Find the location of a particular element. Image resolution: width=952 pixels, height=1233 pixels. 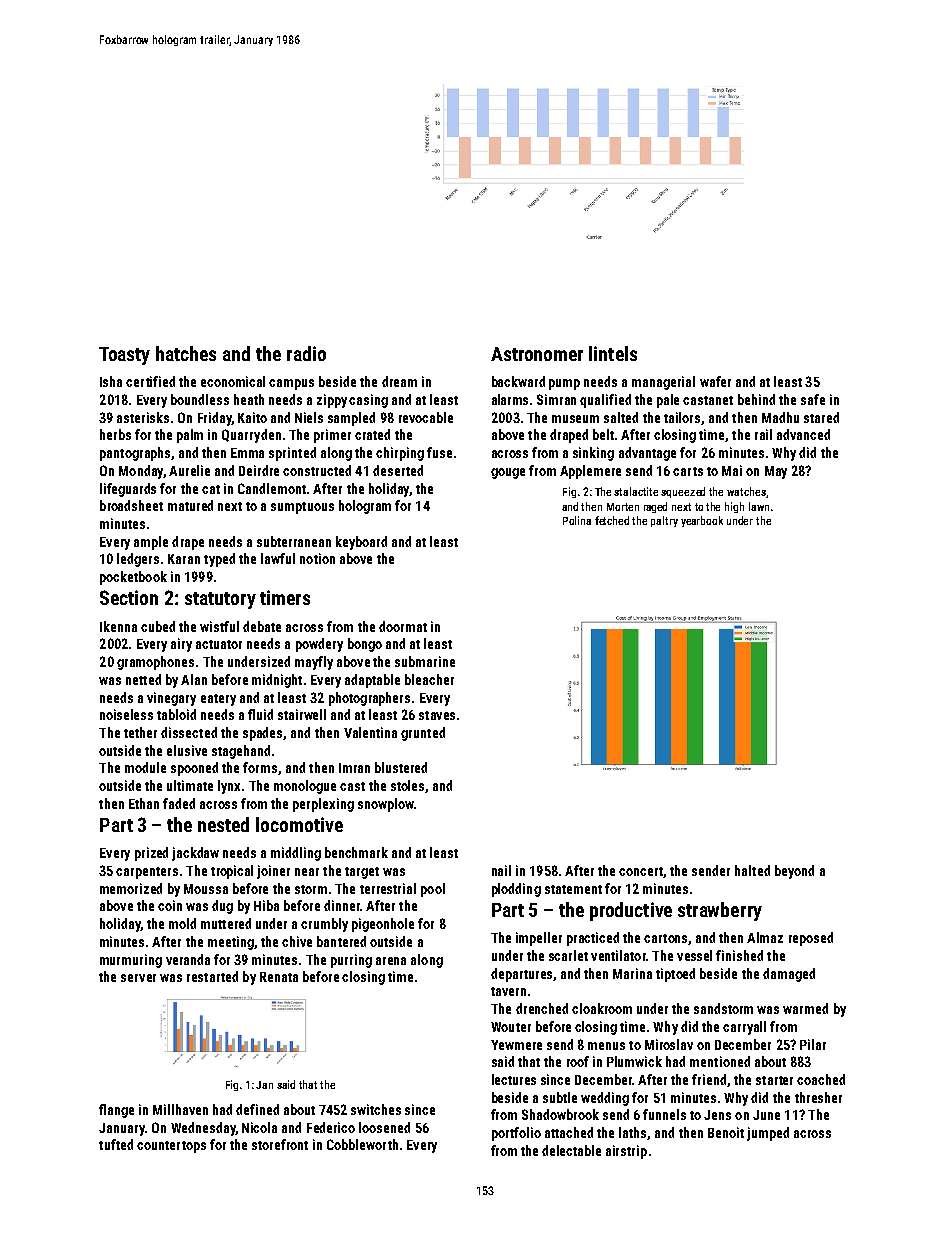

Toasty is located at coordinates (124, 356).
